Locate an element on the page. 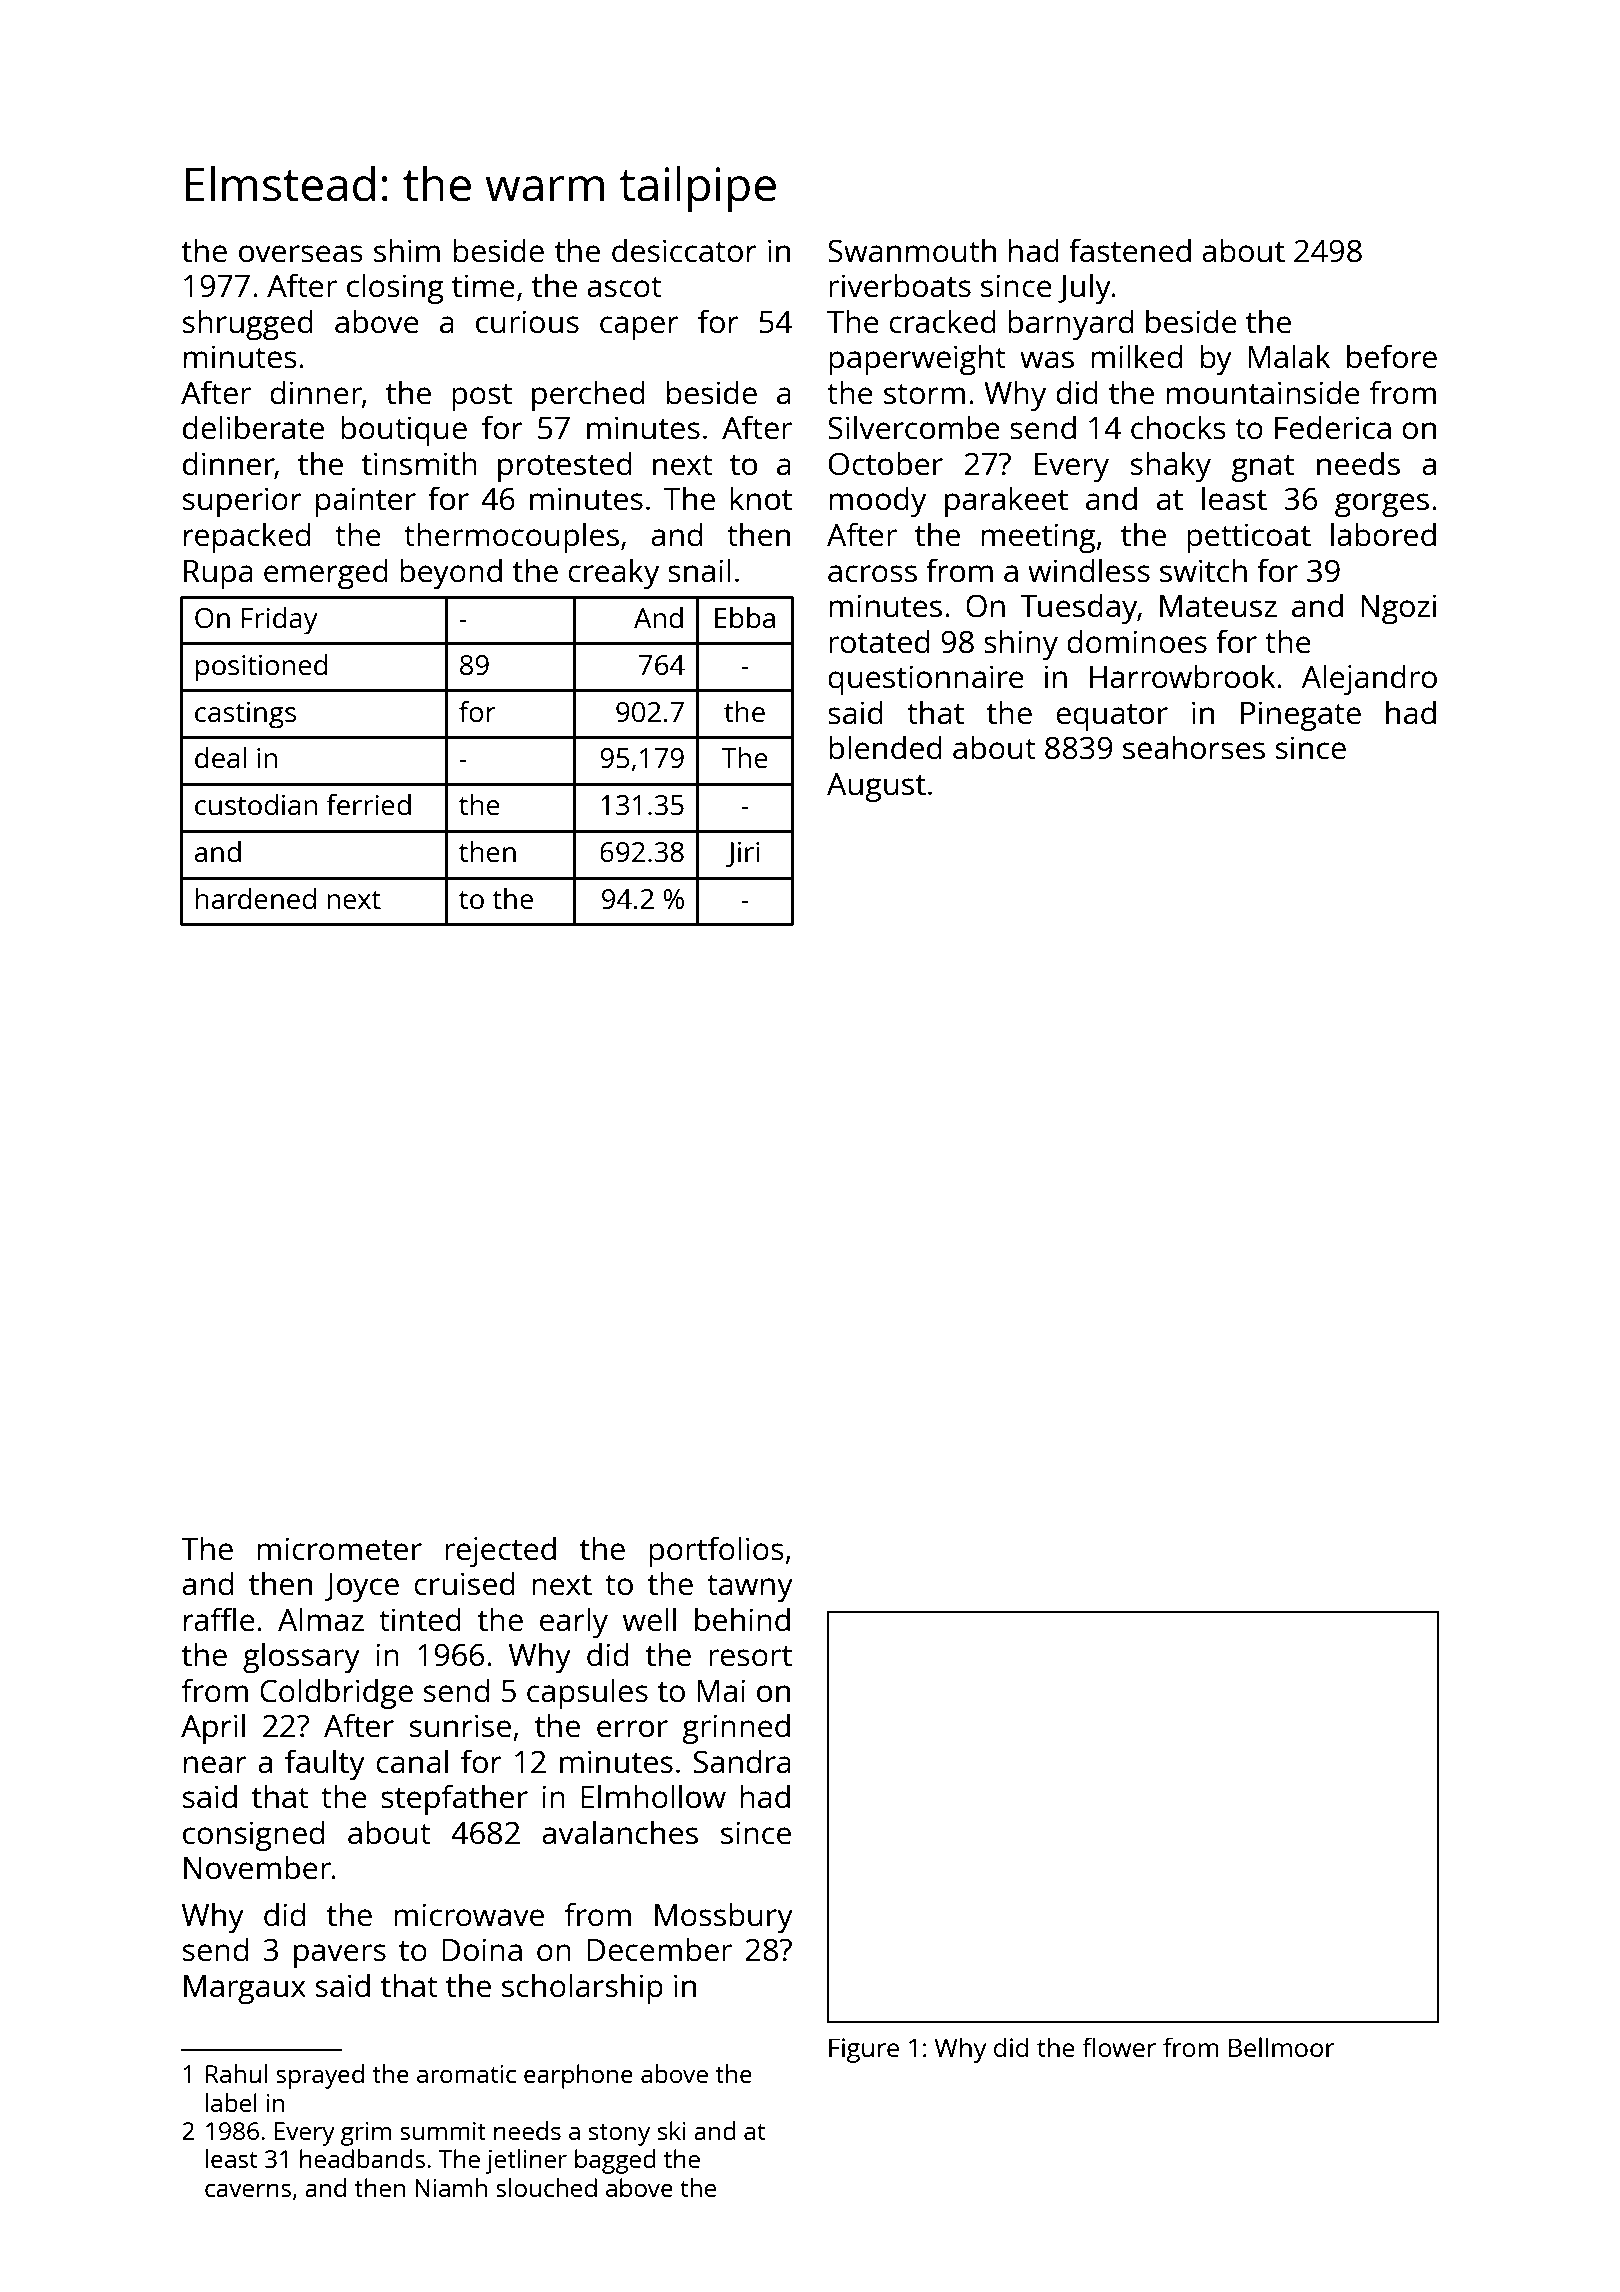 This image has width=1620, height=2292. micrometer is located at coordinates (339, 1549).
